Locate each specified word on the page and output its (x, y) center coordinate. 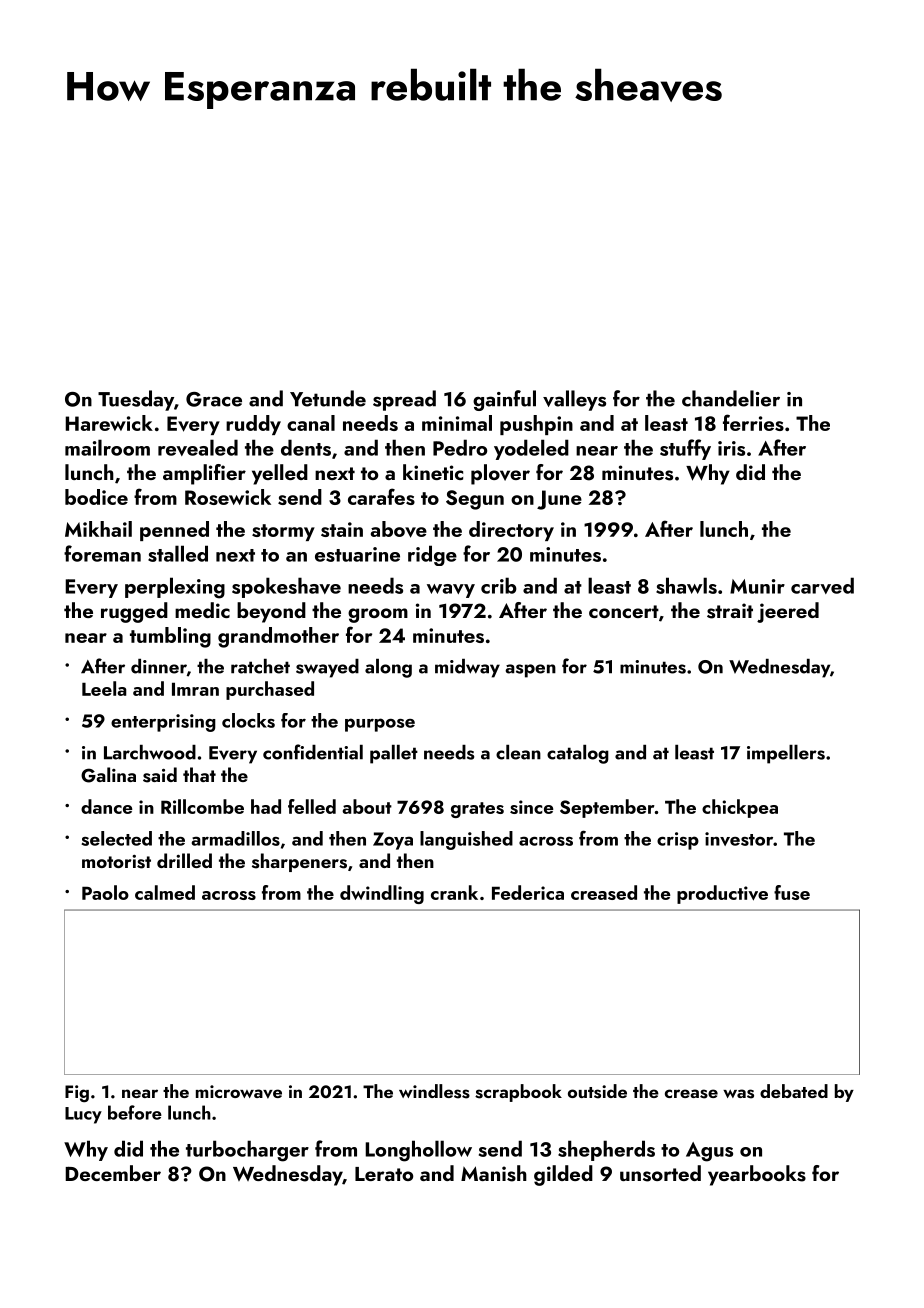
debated (794, 1091)
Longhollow (418, 1151)
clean (518, 752)
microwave (239, 1092)
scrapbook (518, 1093)
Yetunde (328, 398)
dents (306, 447)
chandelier (731, 398)
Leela (104, 688)
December (113, 1173)
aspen (530, 671)
